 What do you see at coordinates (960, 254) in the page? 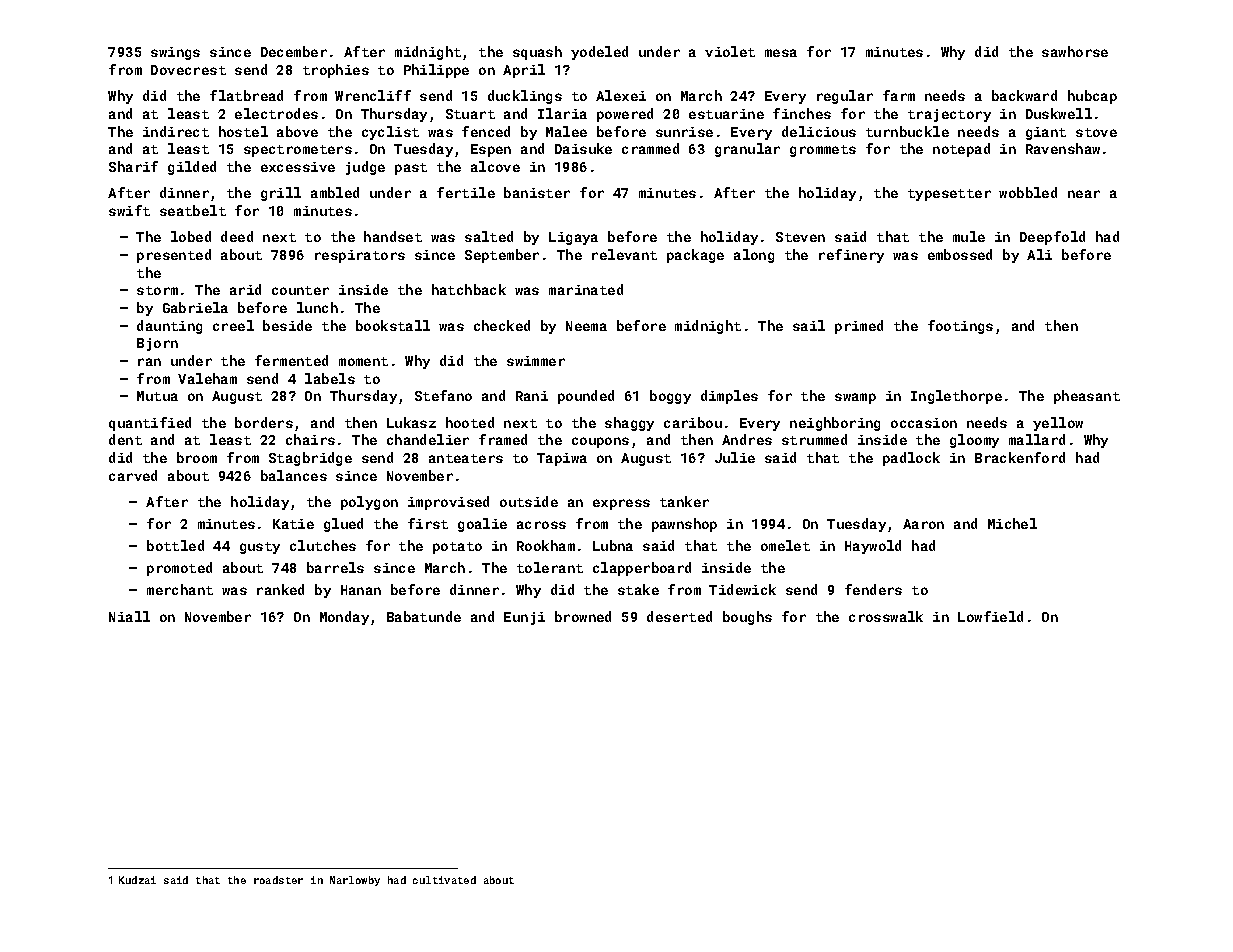
I see `embossed` at bounding box center [960, 254].
